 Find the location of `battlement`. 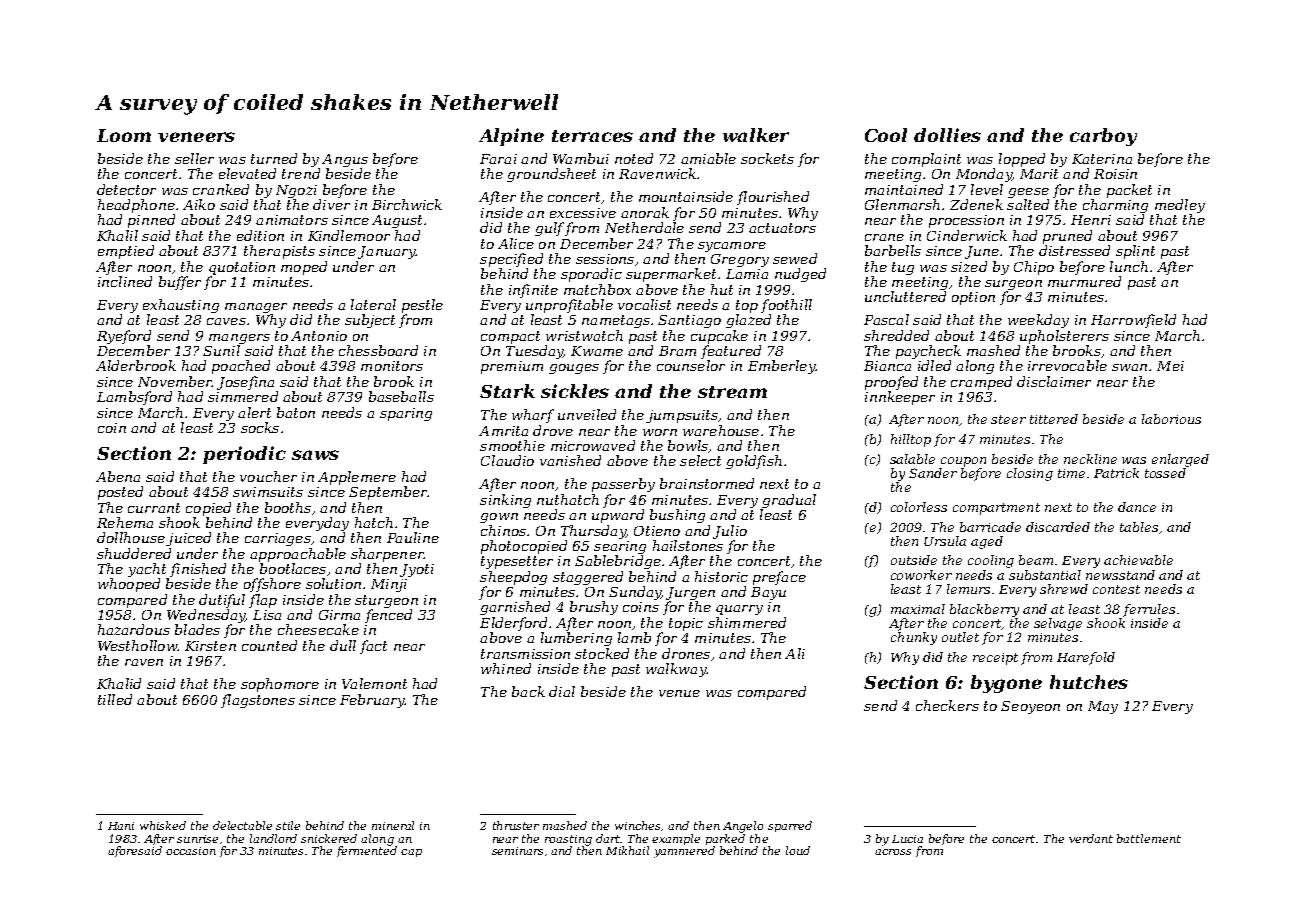

battlement is located at coordinates (1149, 838).
